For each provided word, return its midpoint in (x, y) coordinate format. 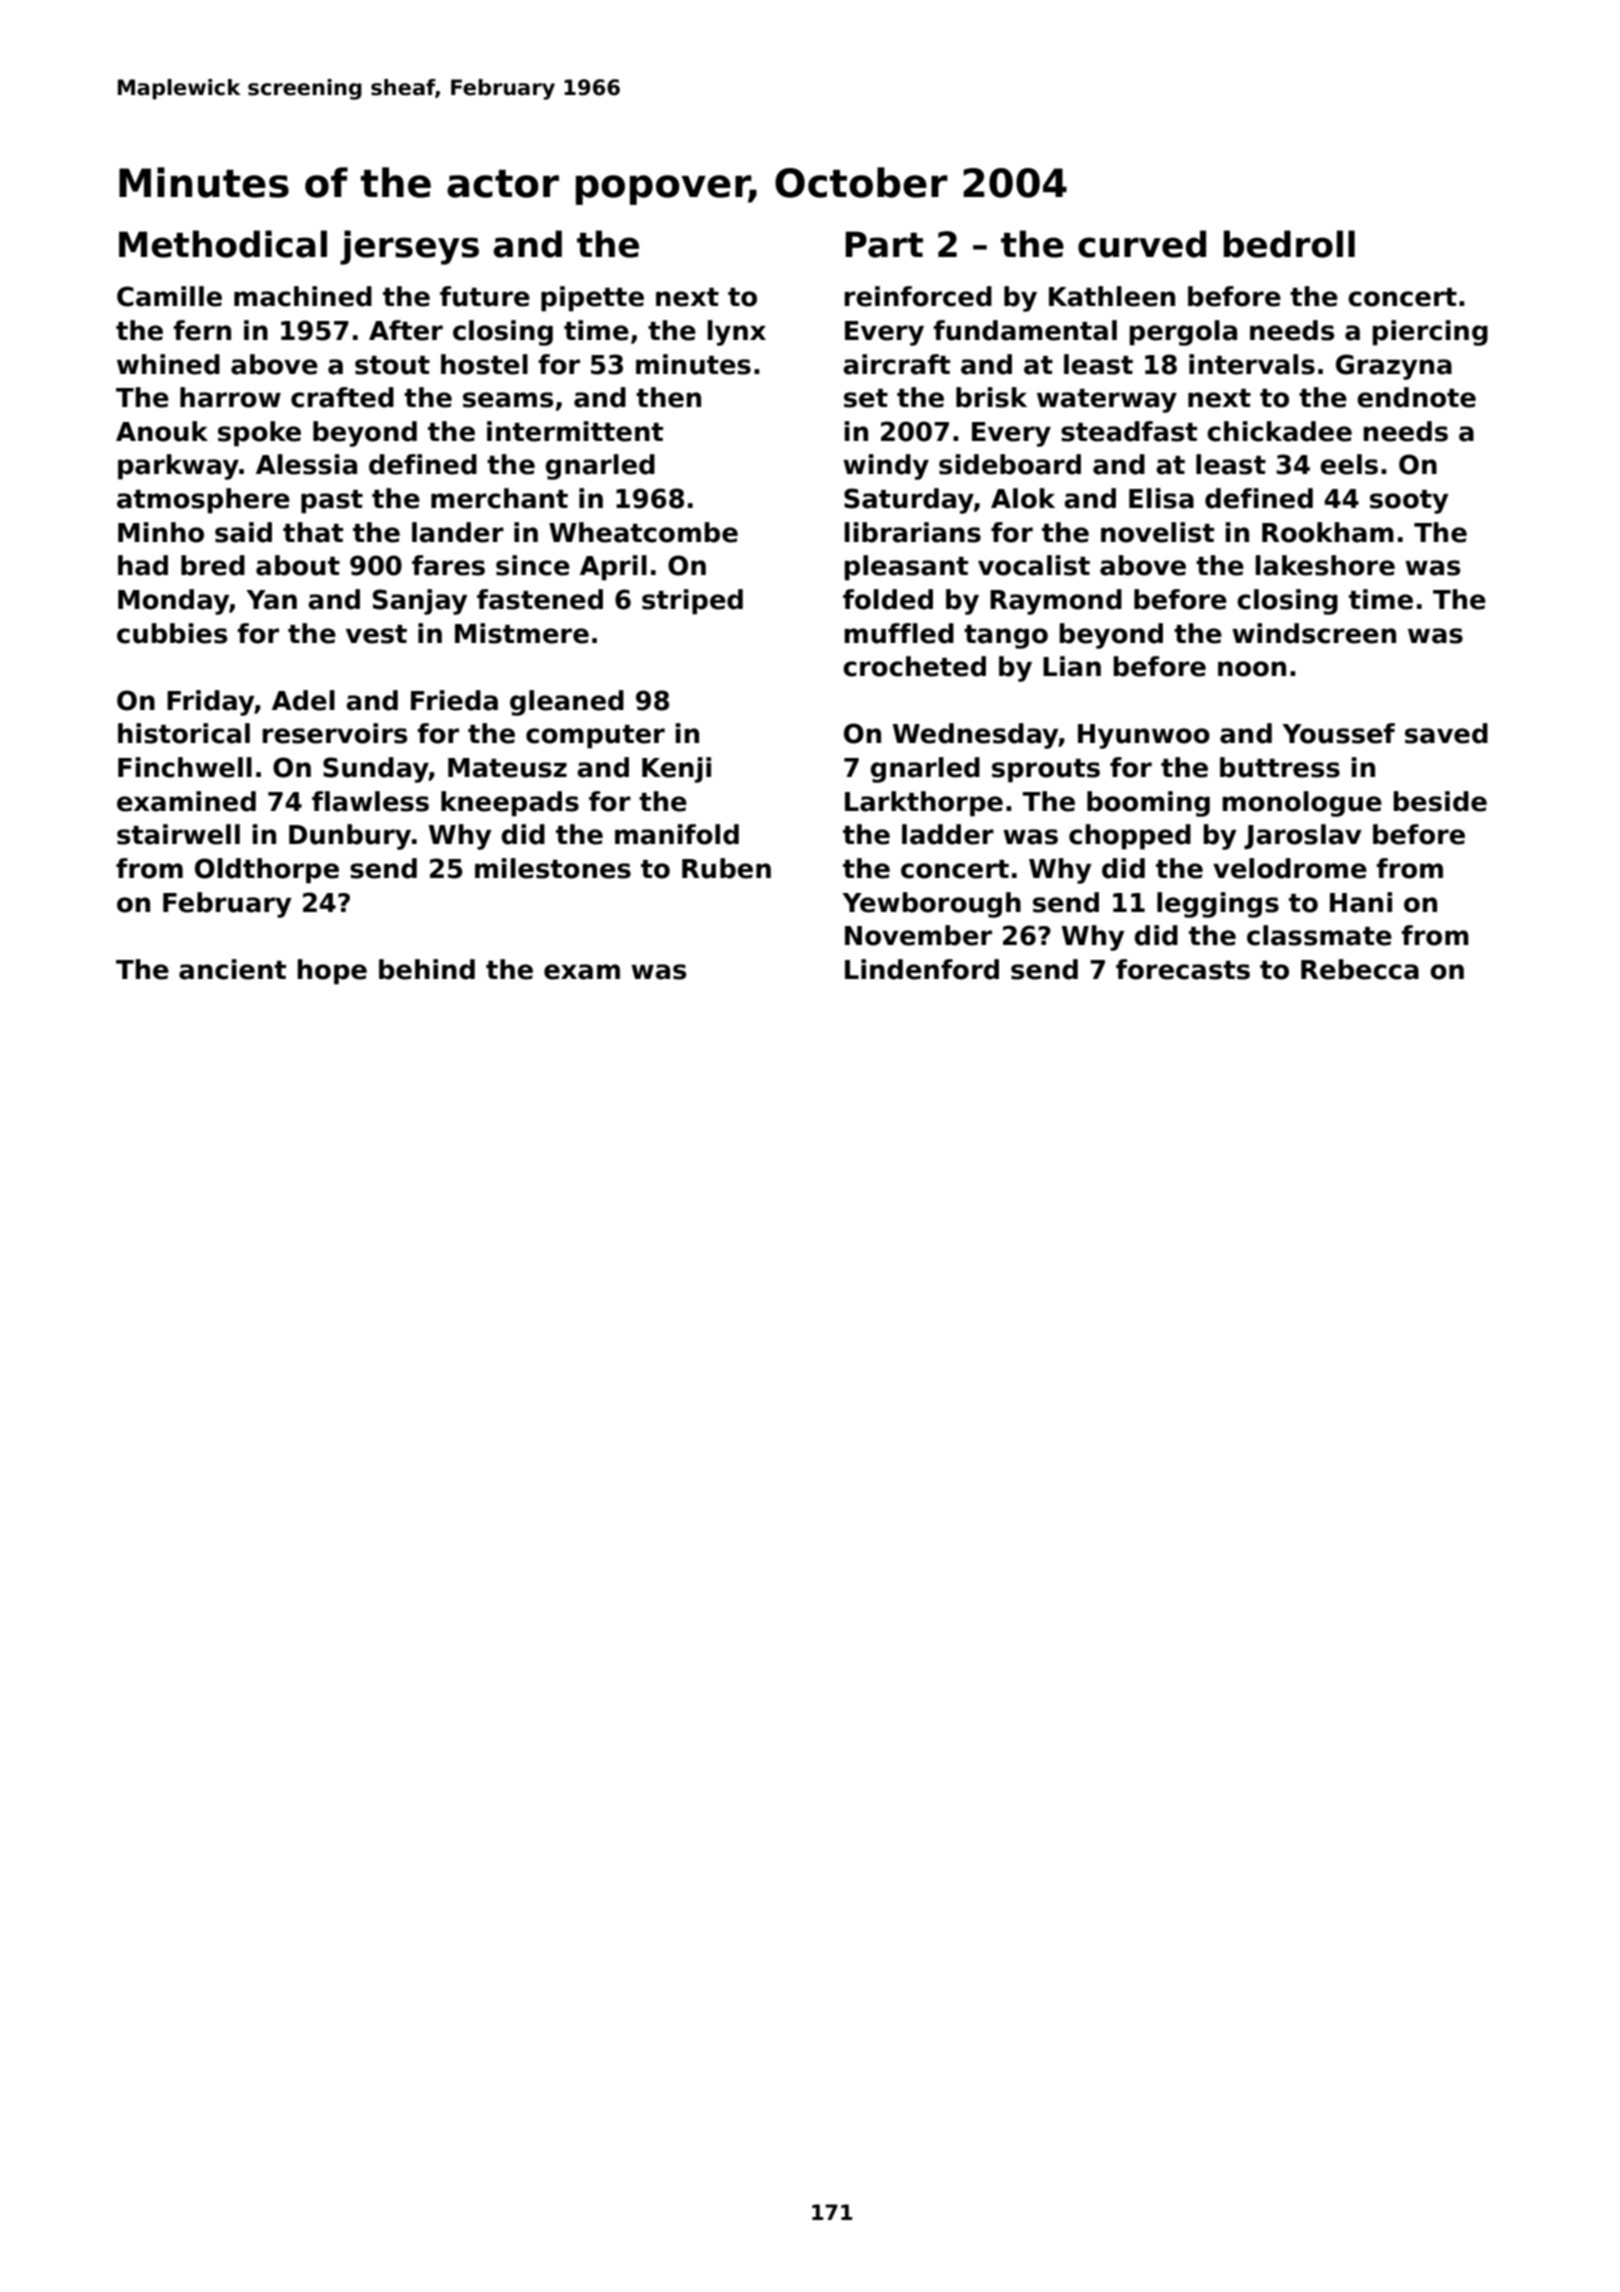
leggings (1218, 905)
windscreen (1314, 633)
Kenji (676, 770)
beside (1440, 801)
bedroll (1289, 244)
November (918, 935)
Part (884, 244)
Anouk (162, 431)
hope (332, 972)
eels (1349, 464)
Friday (211, 703)
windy (886, 467)
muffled (899, 633)
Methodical (223, 244)
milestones (553, 868)
